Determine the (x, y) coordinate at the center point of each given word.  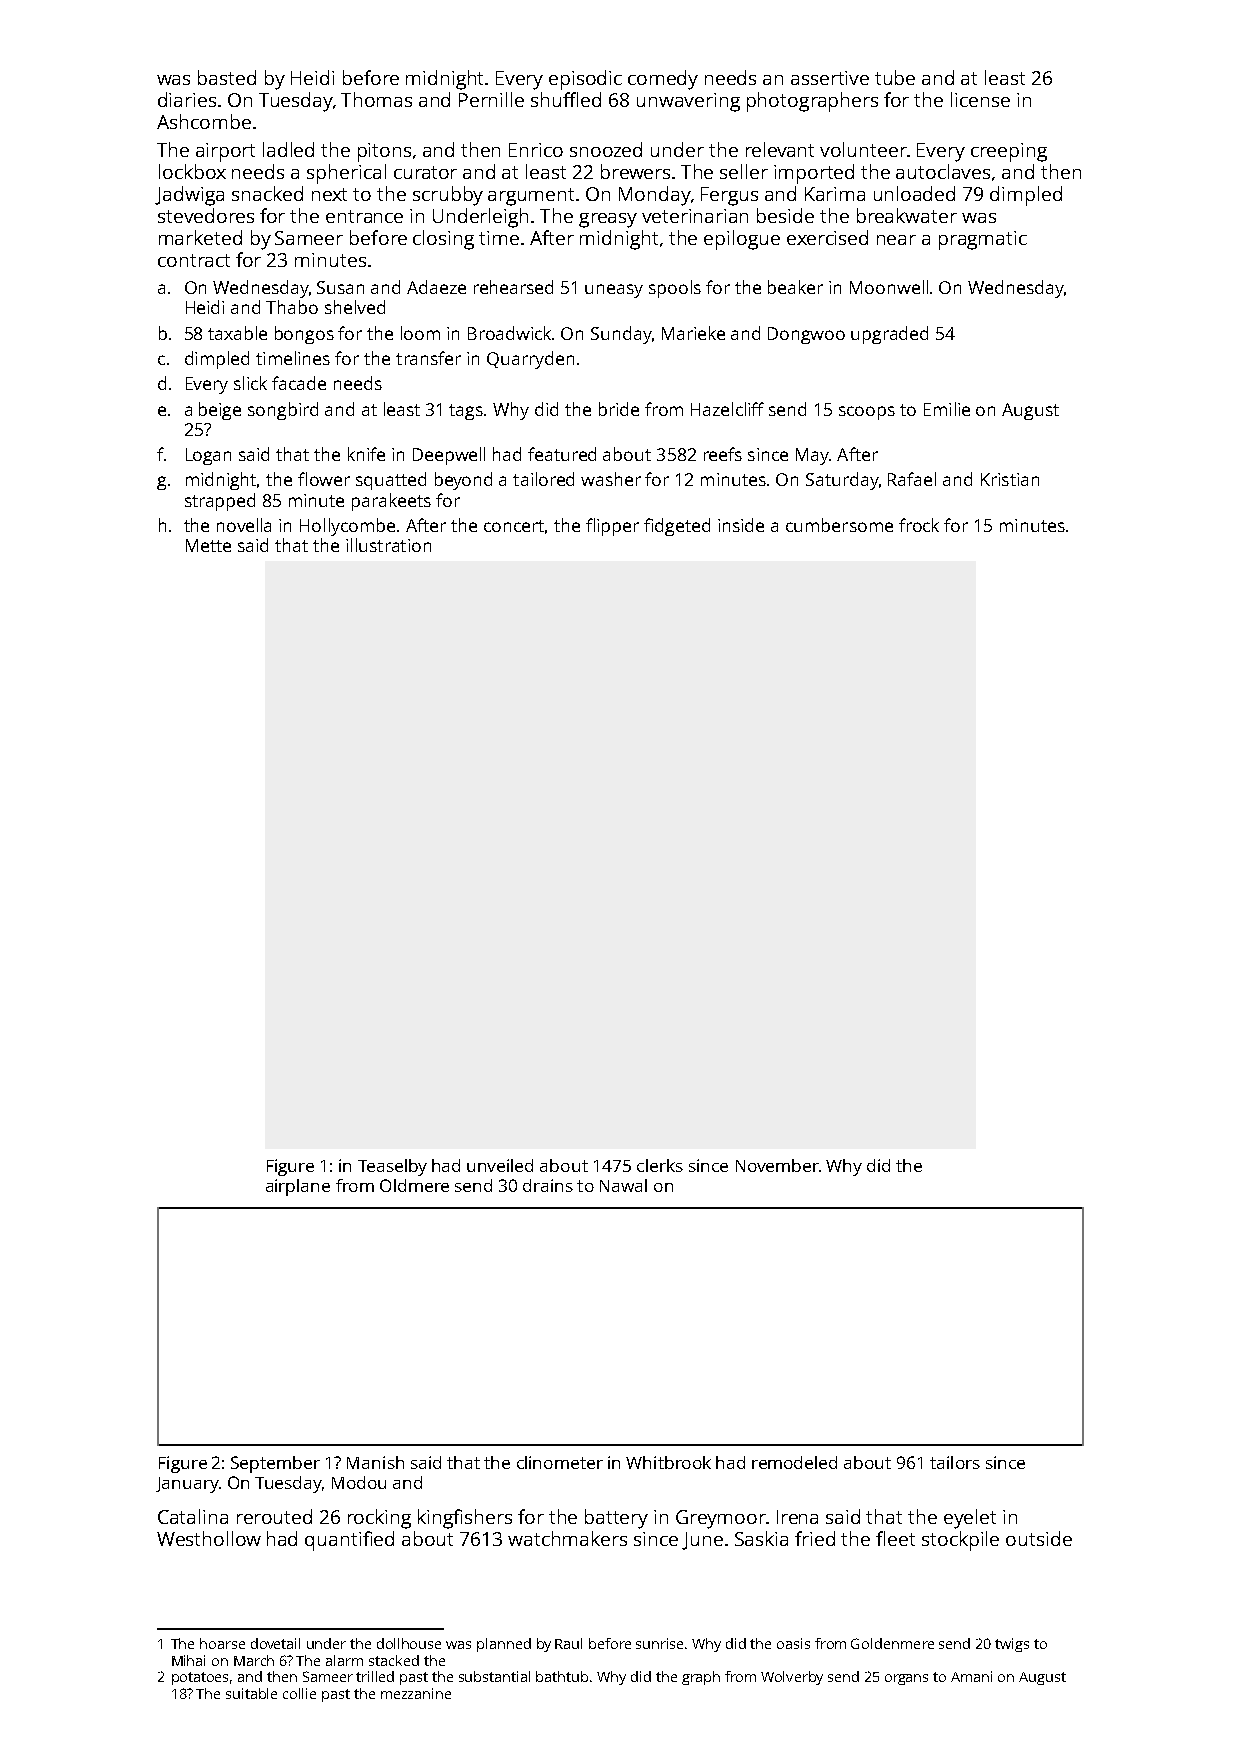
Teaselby (392, 1167)
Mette (208, 545)
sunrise (661, 1643)
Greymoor (721, 1519)
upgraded (889, 335)
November (777, 1165)
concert (514, 526)
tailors (955, 1462)
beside (785, 215)
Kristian (1010, 479)
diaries (187, 99)
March (254, 1660)
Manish (375, 1462)
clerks (660, 1165)
